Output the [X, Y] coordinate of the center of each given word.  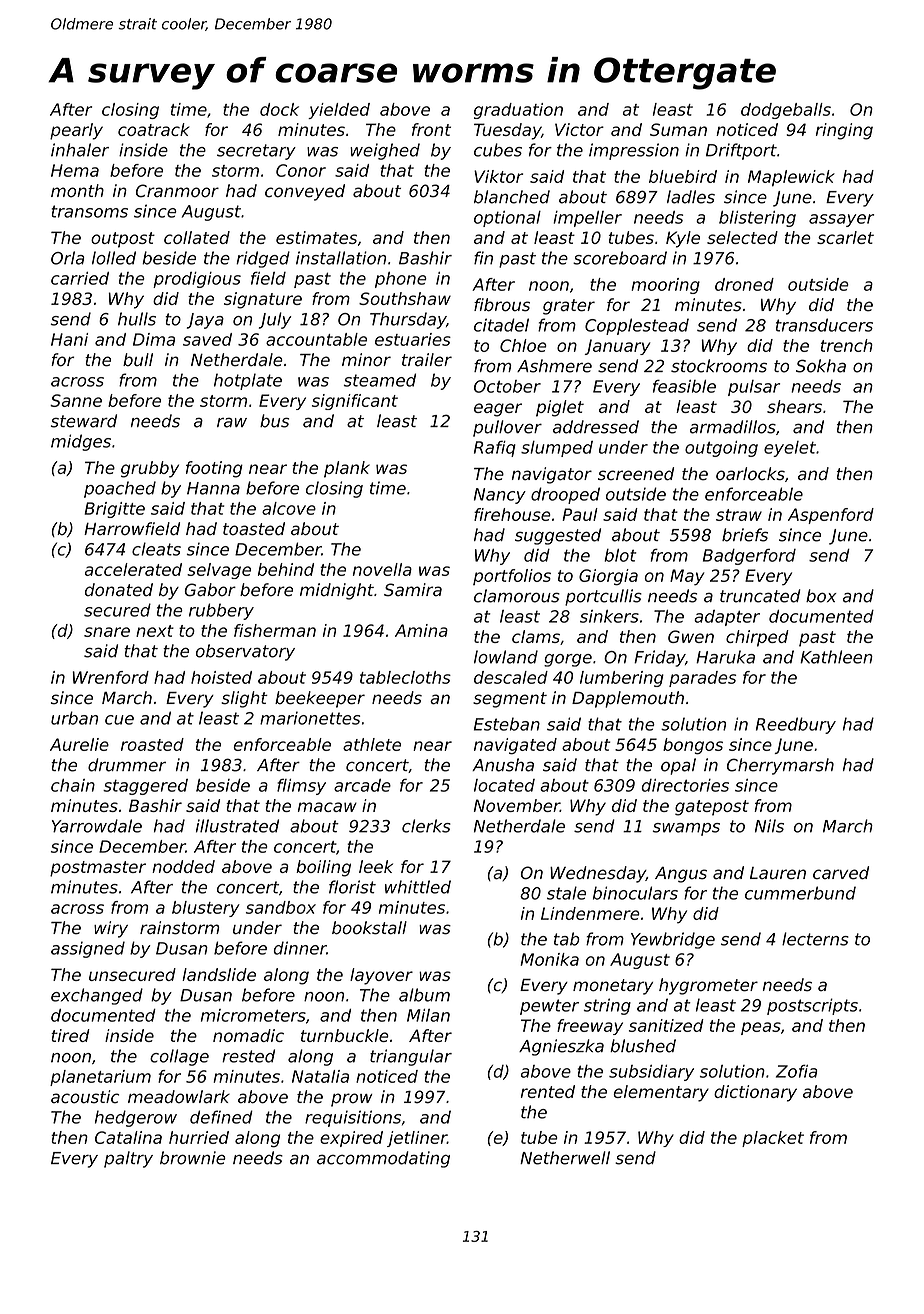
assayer [841, 220]
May [687, 577]
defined [221, 1117]
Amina [421, 630]
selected [742, 237]
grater [569, 307]
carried [80, 278]
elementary [661, 1093]
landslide [219, 974]
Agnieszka [561, 1047]
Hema [75, 170]
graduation [518, 111]
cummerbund [800, 893]
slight [244, 699]
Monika [549, 959]
